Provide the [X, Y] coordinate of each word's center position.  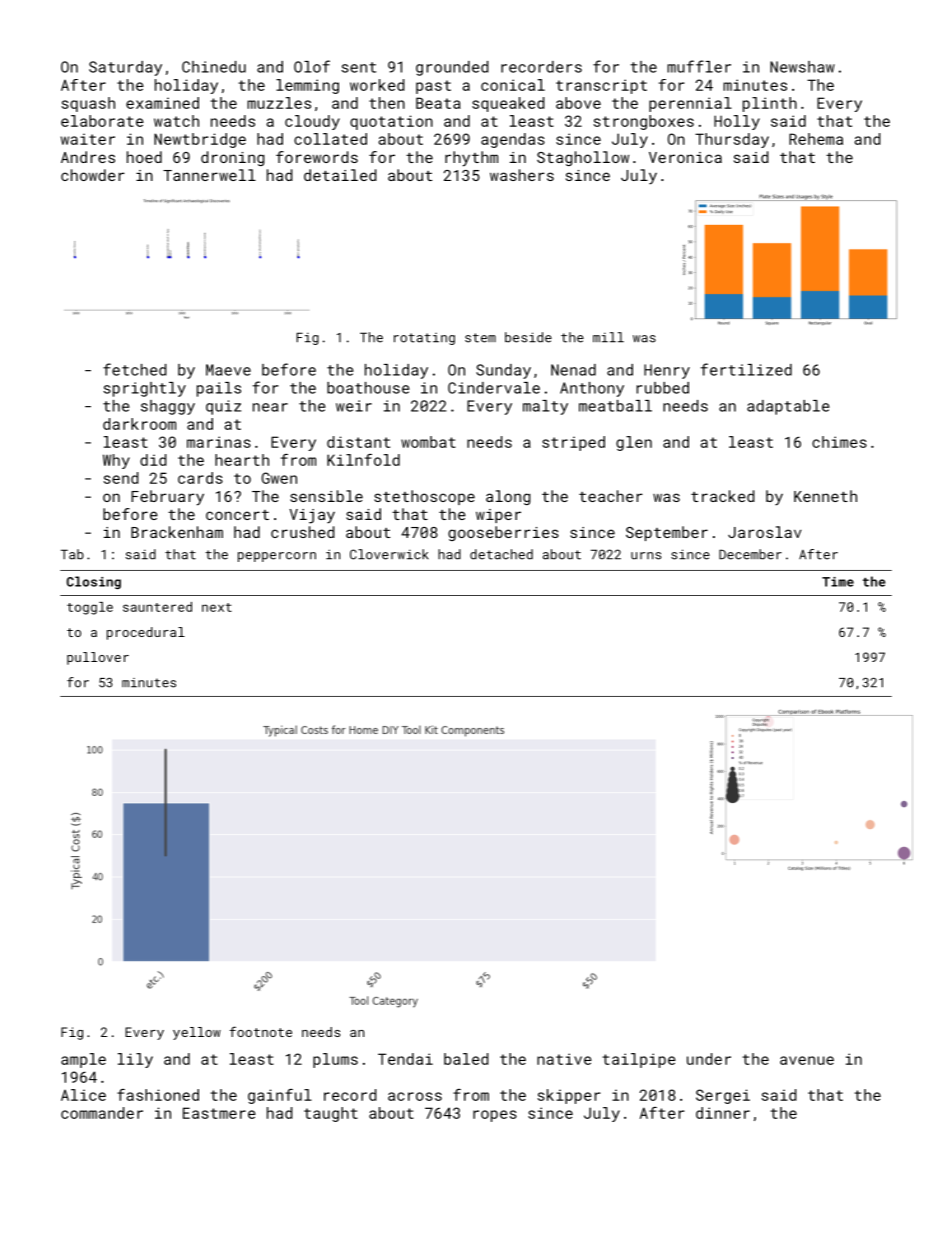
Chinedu [214, 67]
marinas [219, 442]
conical [513, 85]
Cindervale [494, 388]
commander [102, 1113]
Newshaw [802, 67]
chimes [839, 442]
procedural [146, 633]
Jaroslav [765, 532]
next [217, 607]
